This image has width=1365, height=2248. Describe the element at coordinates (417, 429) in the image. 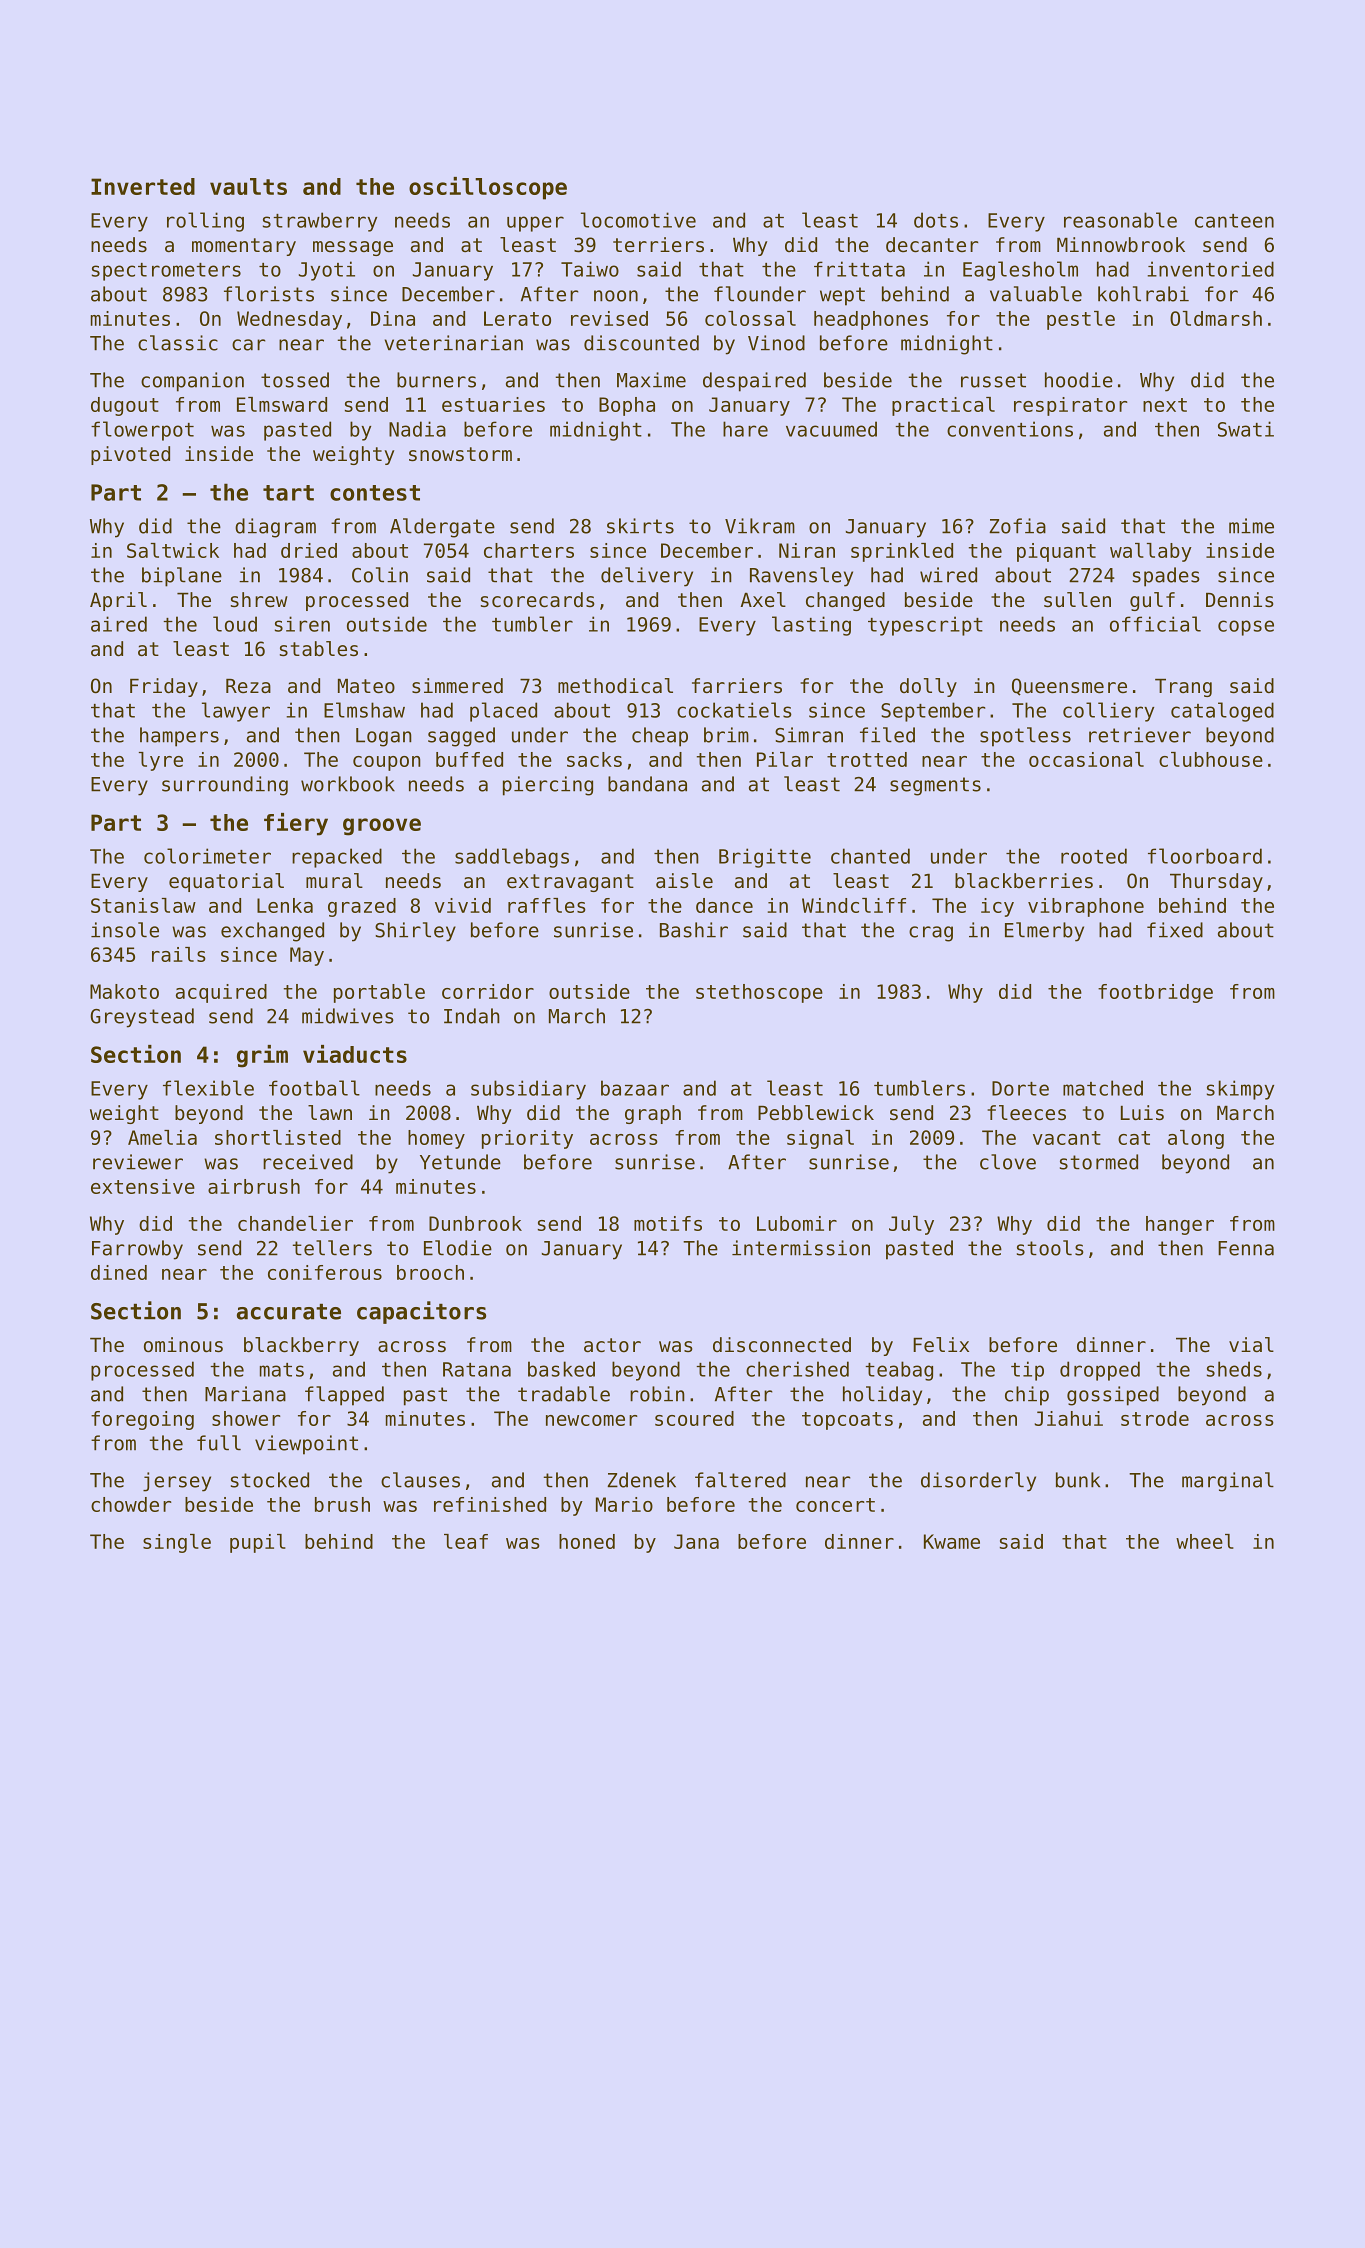

I see `Nadia` at that location.
